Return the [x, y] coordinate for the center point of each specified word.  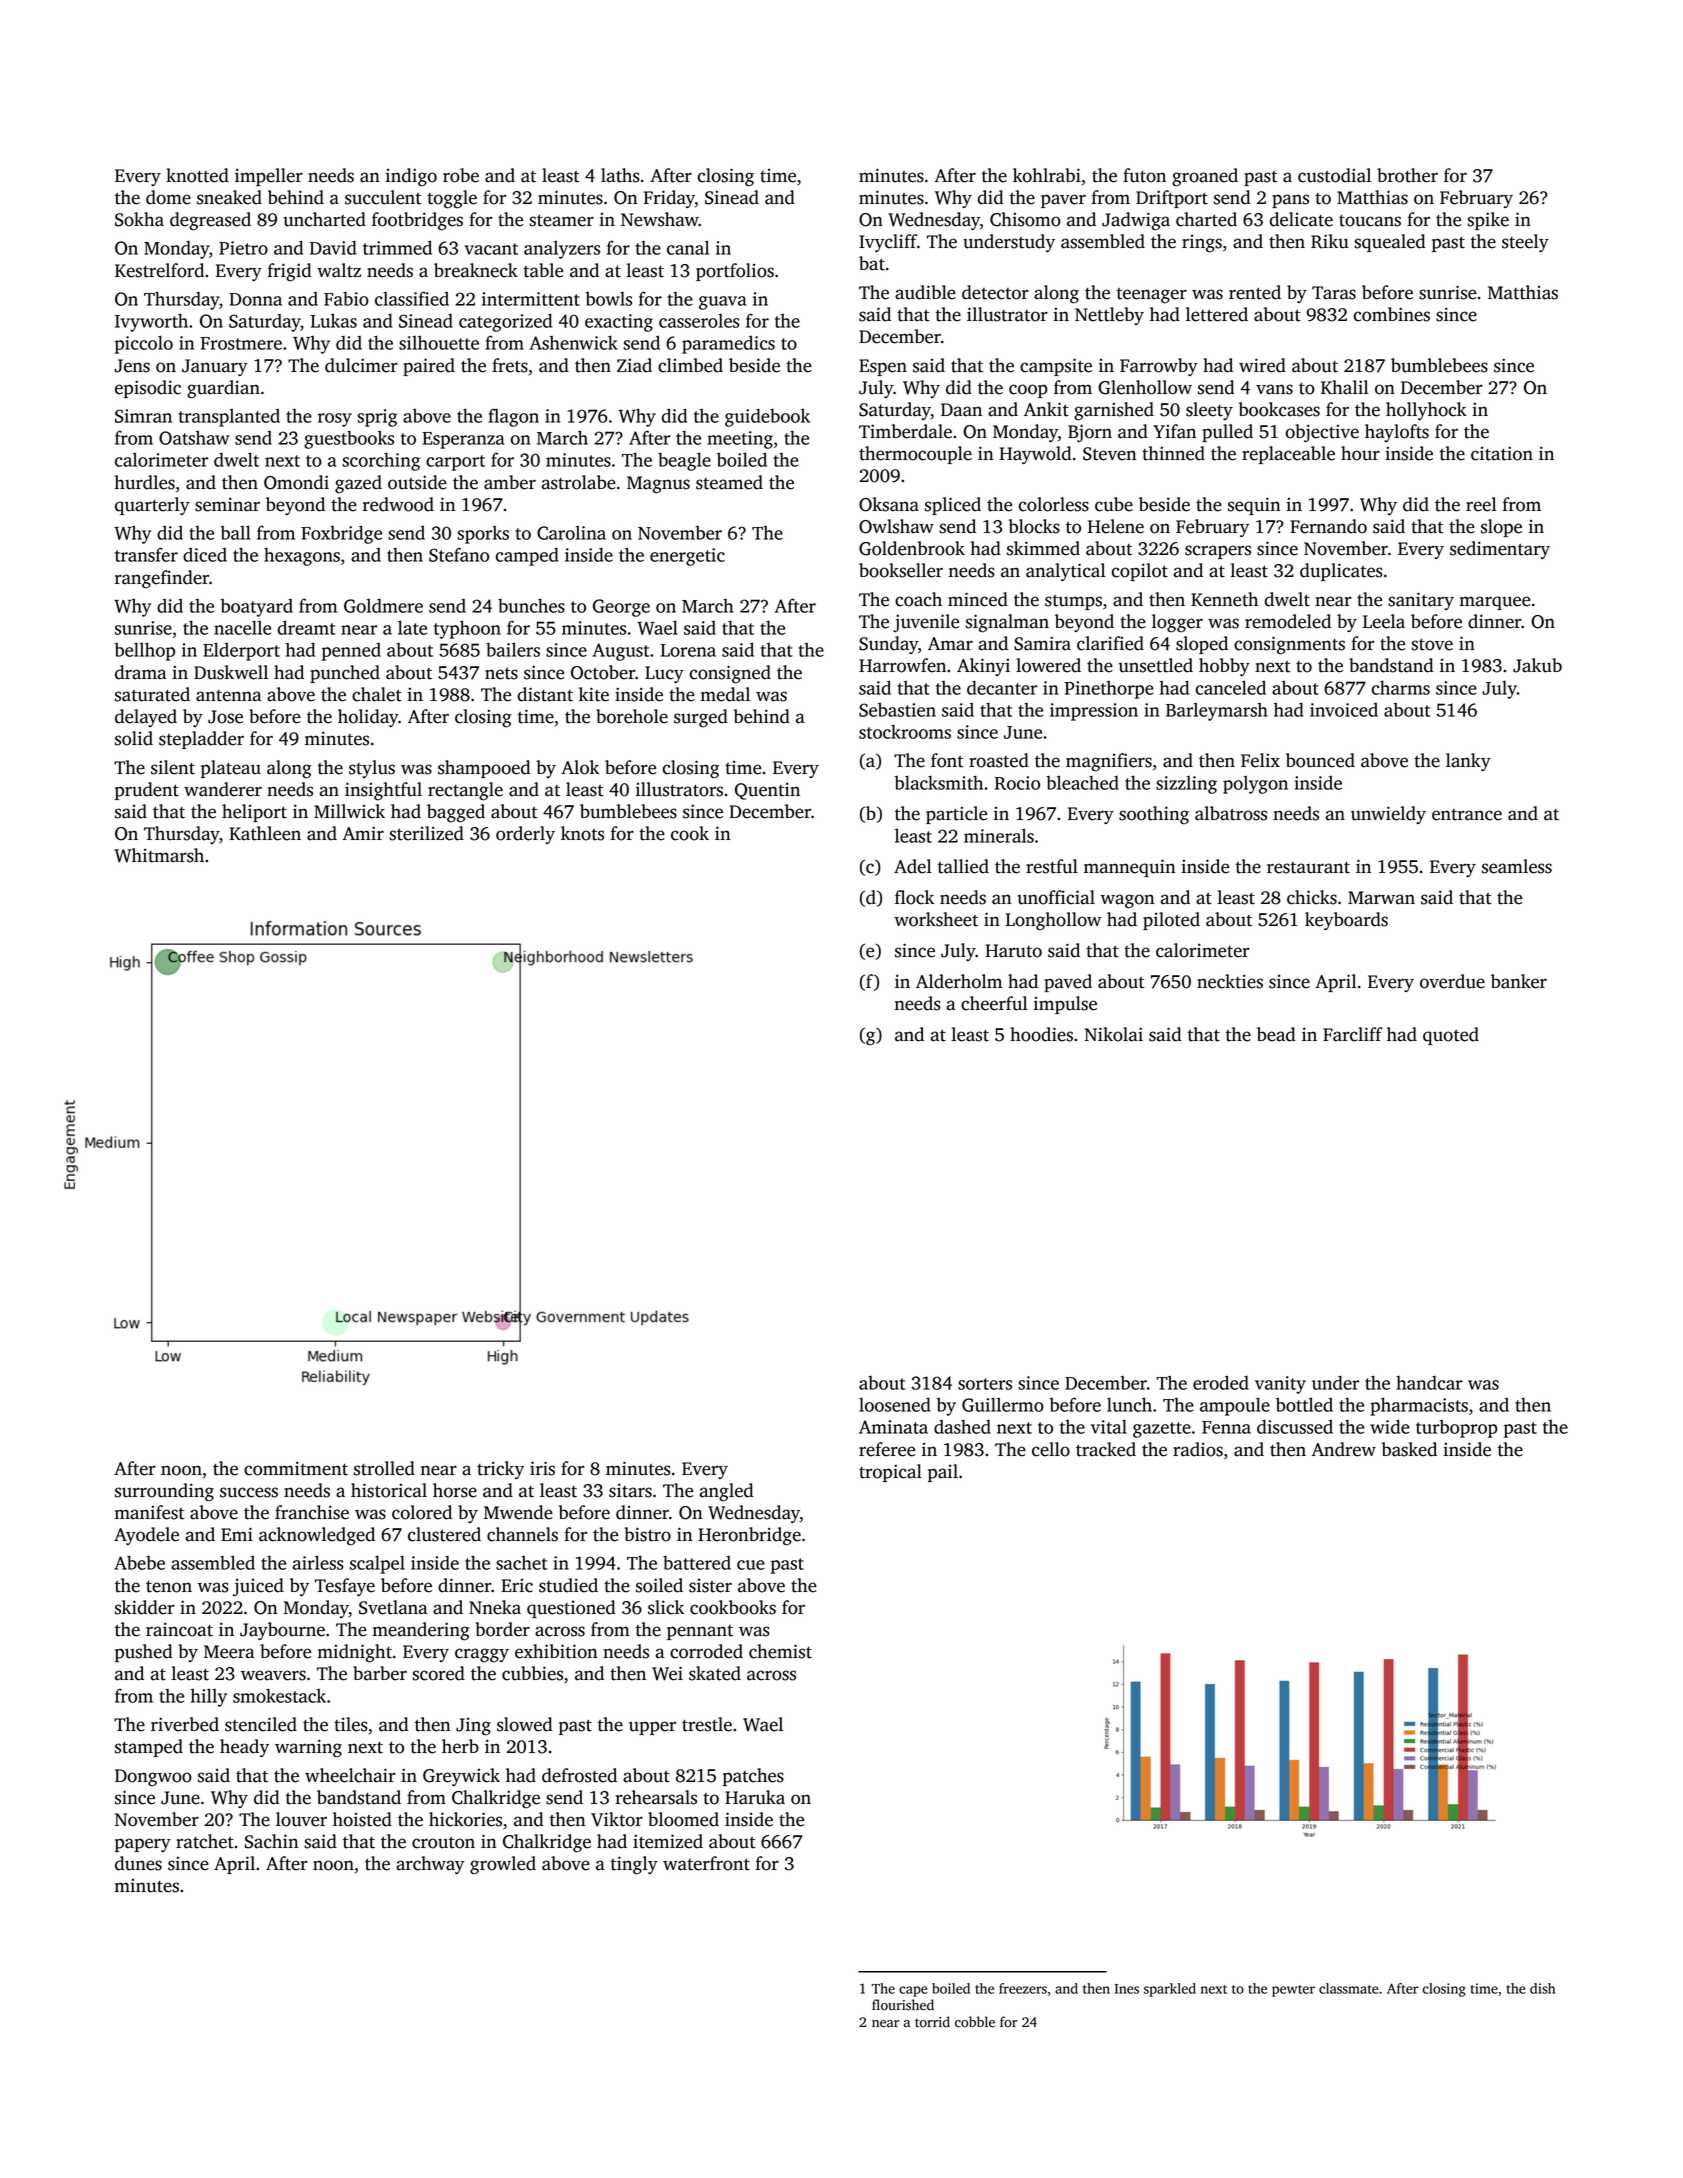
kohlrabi [1047, 175]
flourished [903, 2005]
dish [1542, 1988]
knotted [197, 175]
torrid [932, 2022]
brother [1407, 175]
